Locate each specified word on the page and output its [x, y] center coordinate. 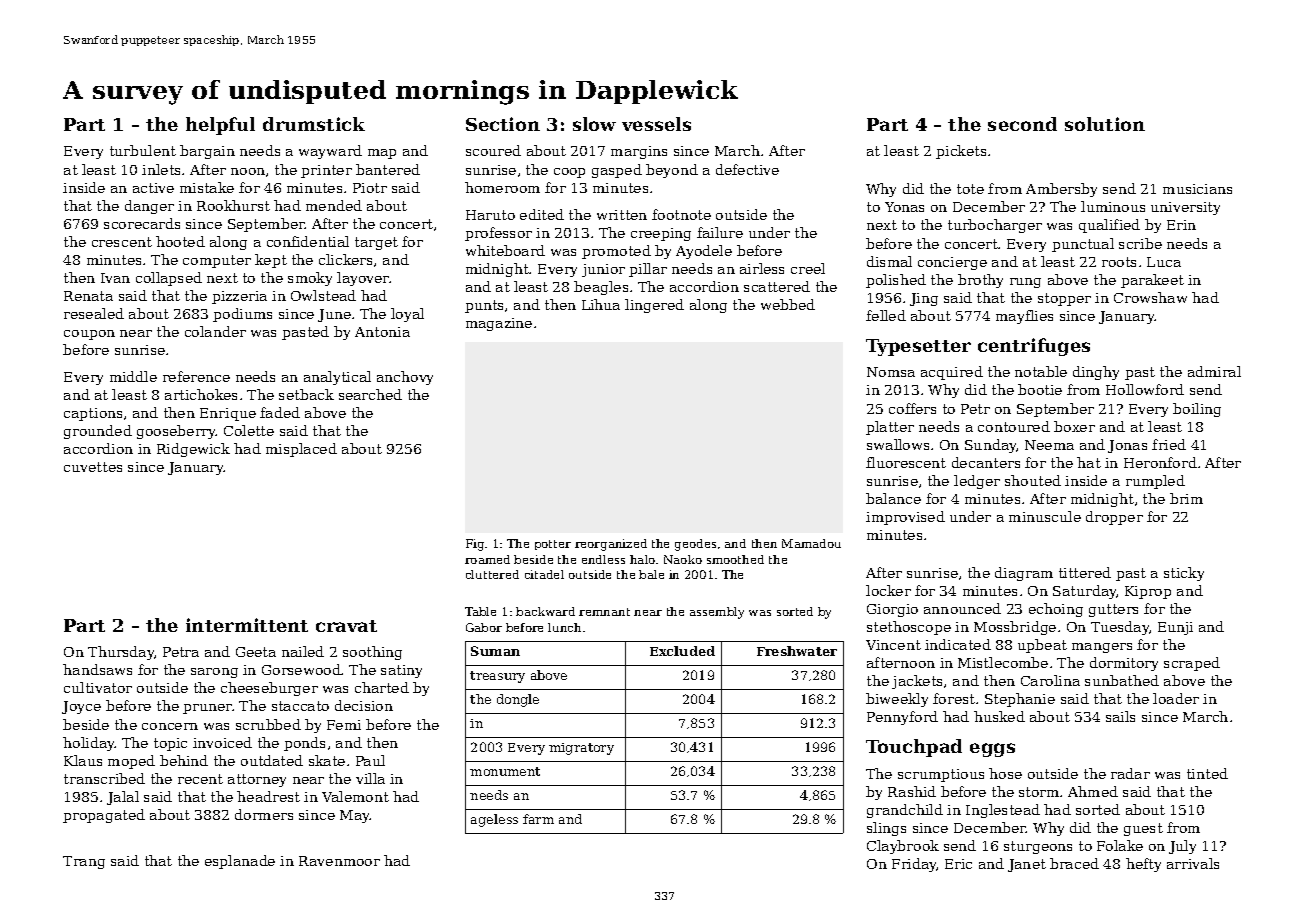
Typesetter [918, 347]
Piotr [370, 188]
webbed [788, 304]
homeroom [502, 187]
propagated [104, 816]
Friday [914, 865]
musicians [1197, 189]
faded [280, 412]
